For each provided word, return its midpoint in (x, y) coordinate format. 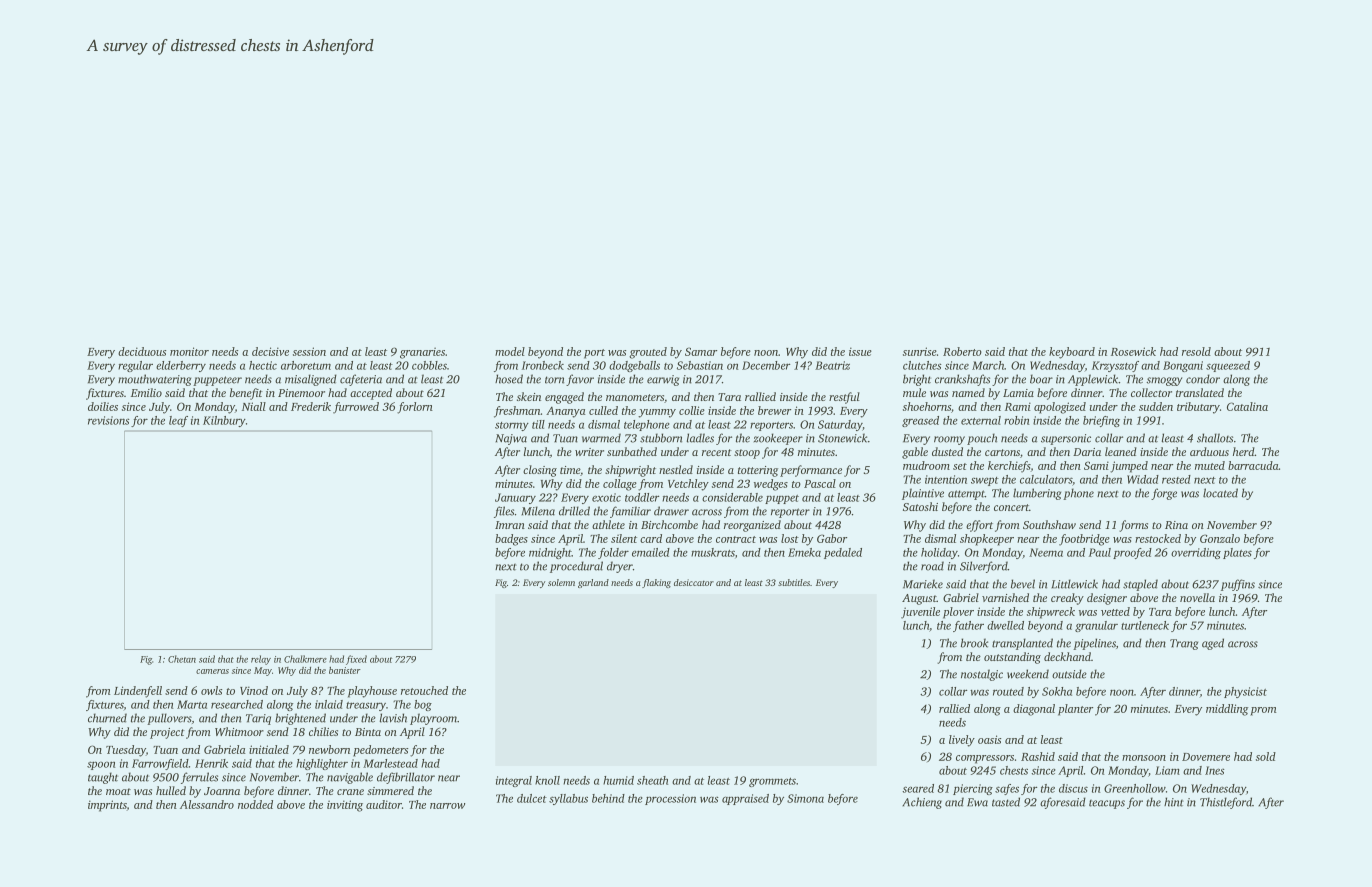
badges (511, 540)
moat (118, 791)
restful (844, 398)
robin (1017, 420)
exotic (606, 497)
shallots (1215, 438)
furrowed (356, 408)
